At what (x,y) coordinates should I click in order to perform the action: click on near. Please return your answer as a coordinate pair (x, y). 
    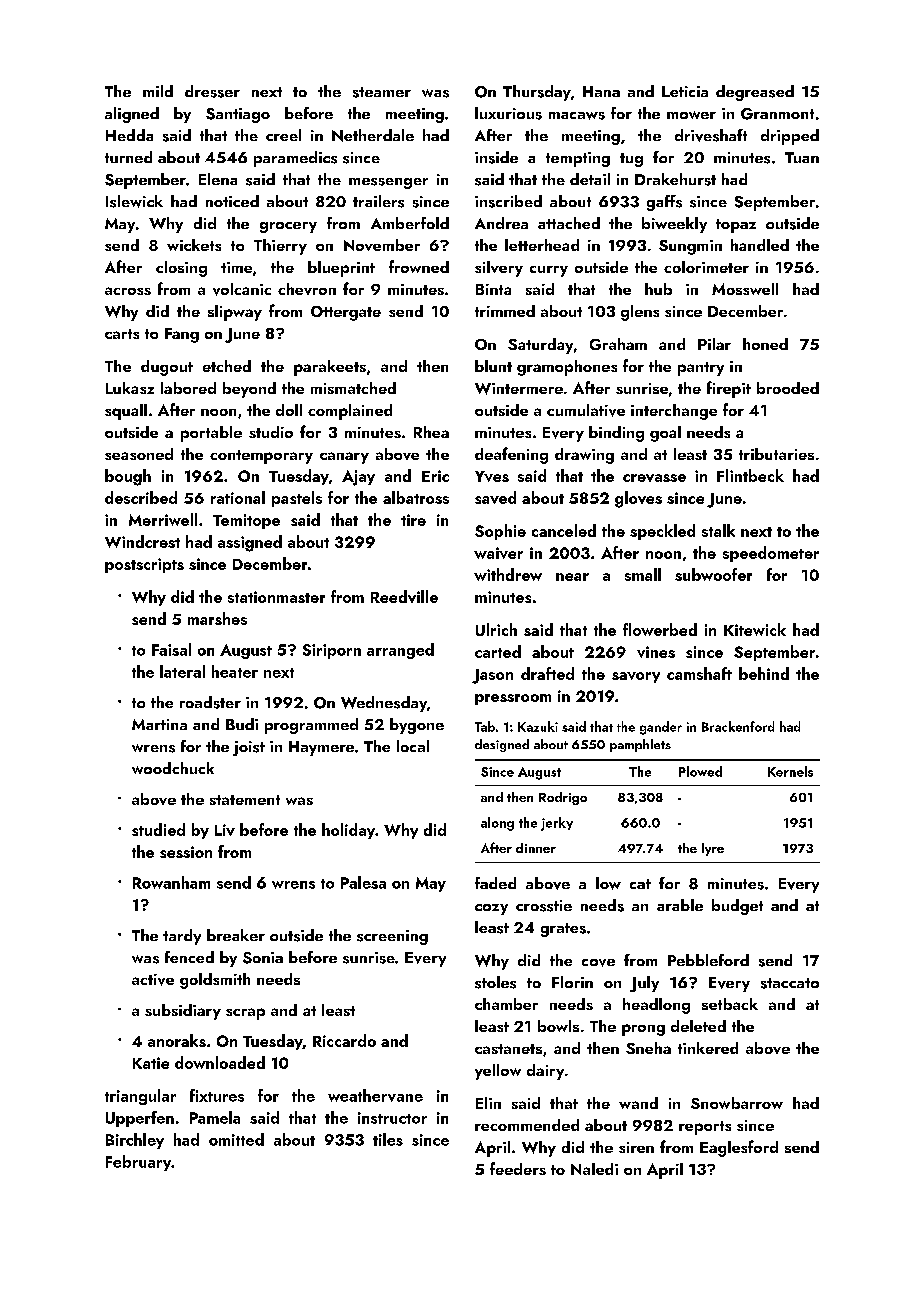
    Looking at the image, I should click on (572, 577).
